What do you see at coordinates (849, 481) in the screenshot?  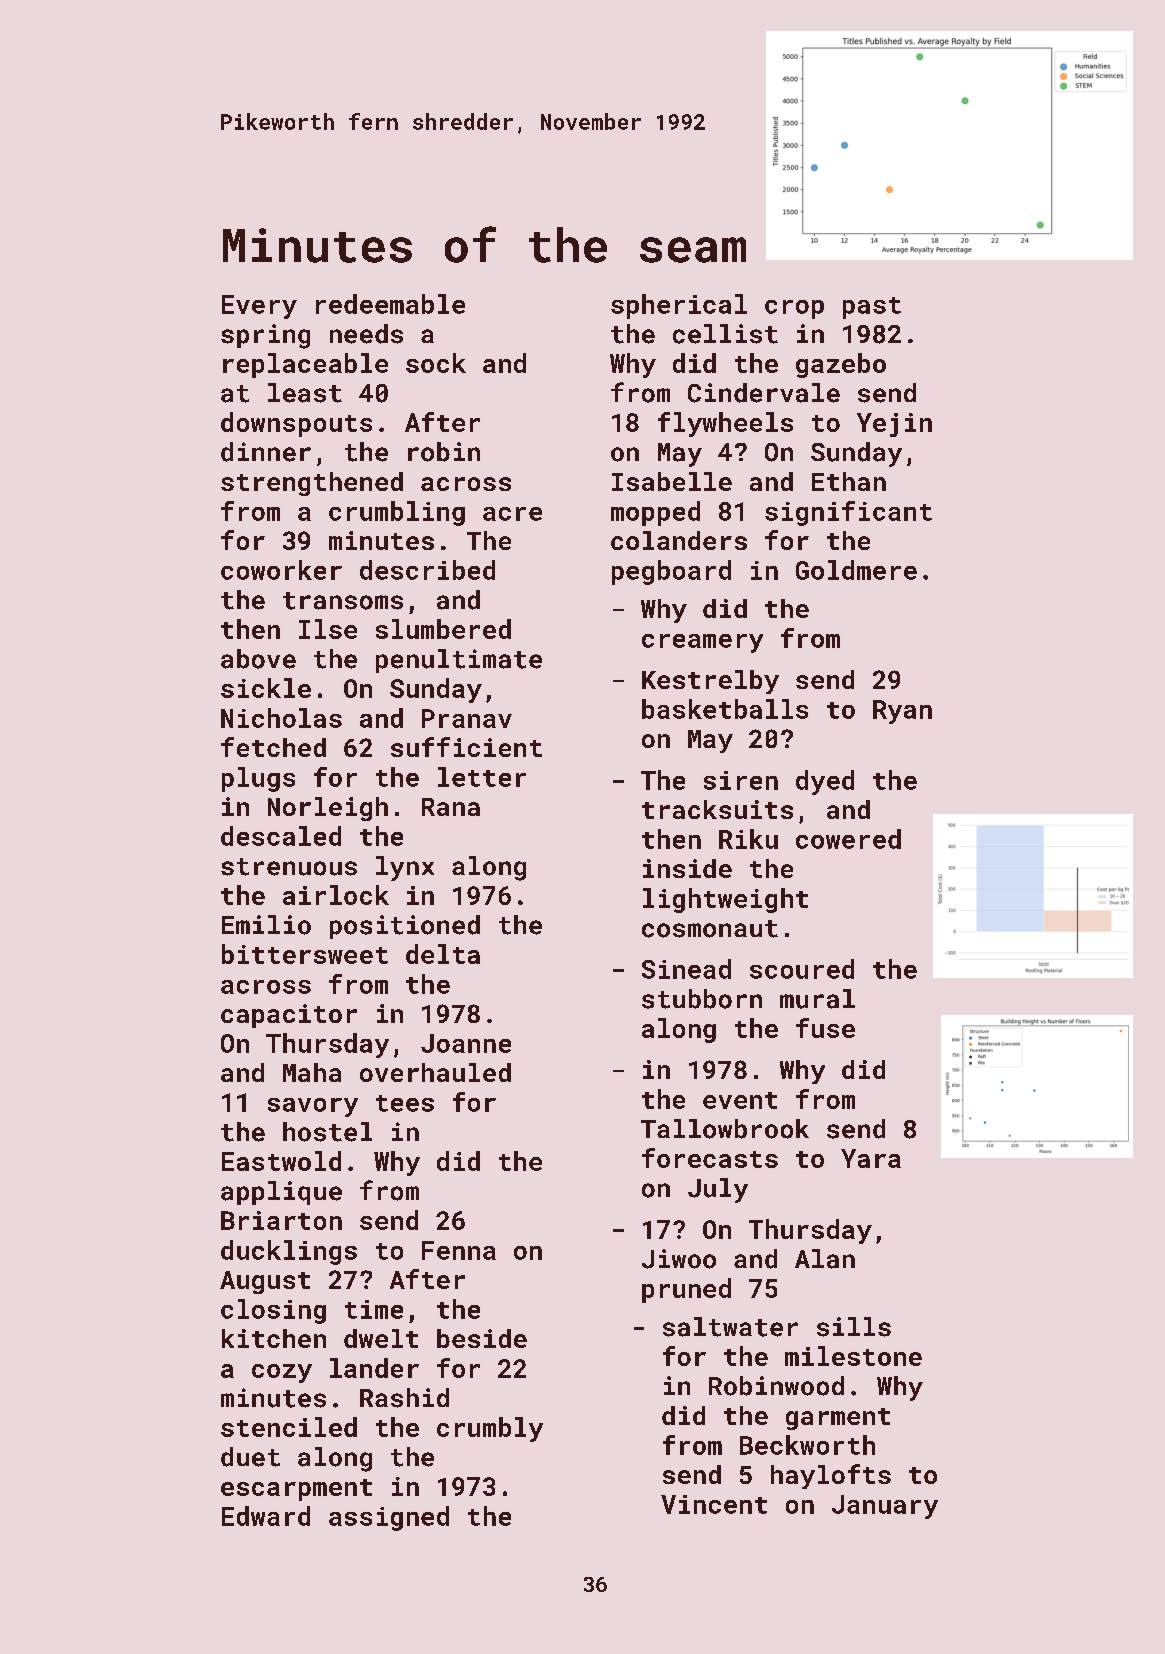 I see `Ethan` at bounding box center [849, 481].
